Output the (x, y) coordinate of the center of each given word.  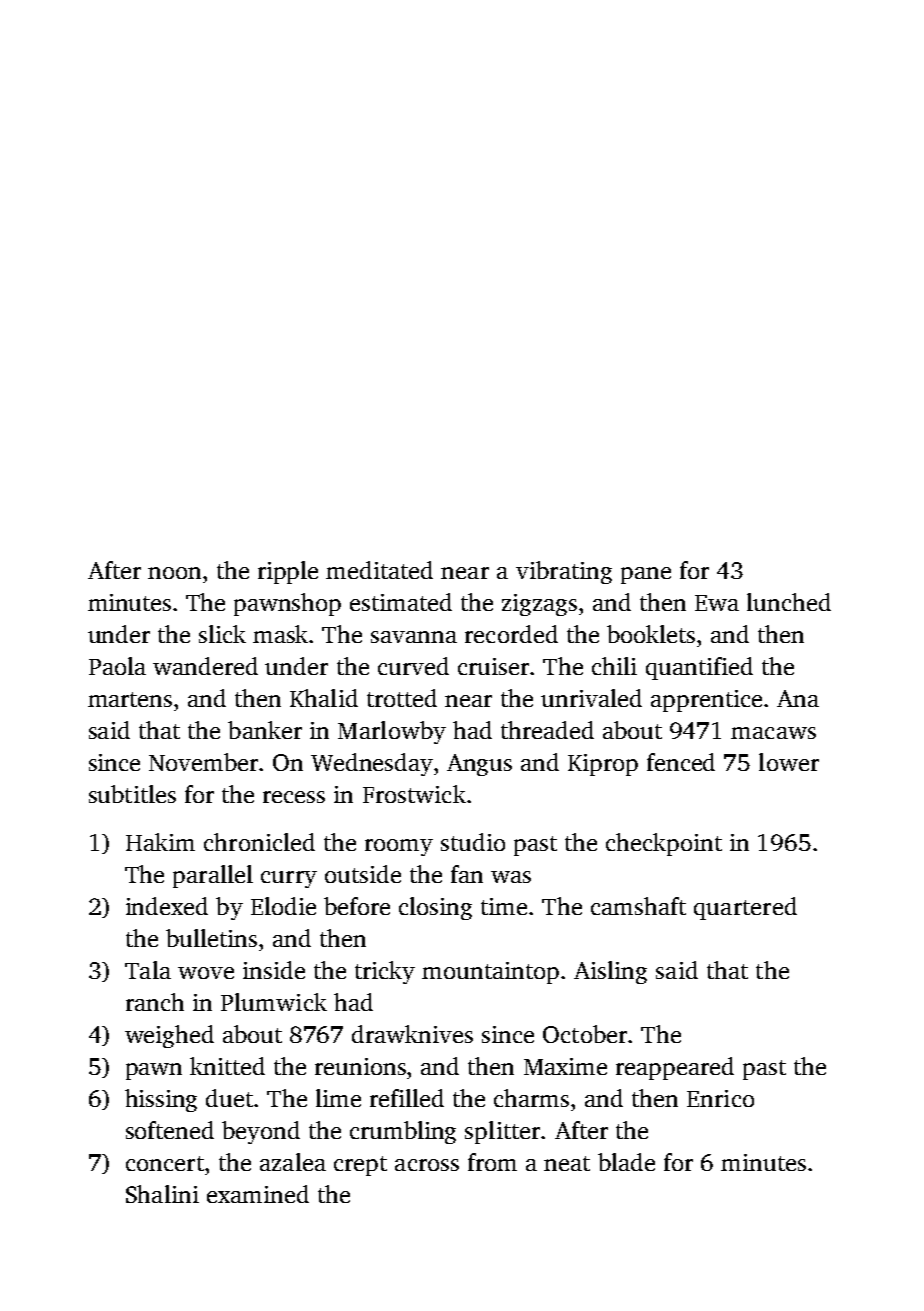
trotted (402, 698)
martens (130, 699)
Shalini (162, 1194)
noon (174, 573)
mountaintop (490, 973)
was (511, 877)
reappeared (675, 1068)
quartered (745, 908)
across (427, 1165)
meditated (379, 570)
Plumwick (274, 1002)
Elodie (283, 906)
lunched (789, 602)
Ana (798, 698)
